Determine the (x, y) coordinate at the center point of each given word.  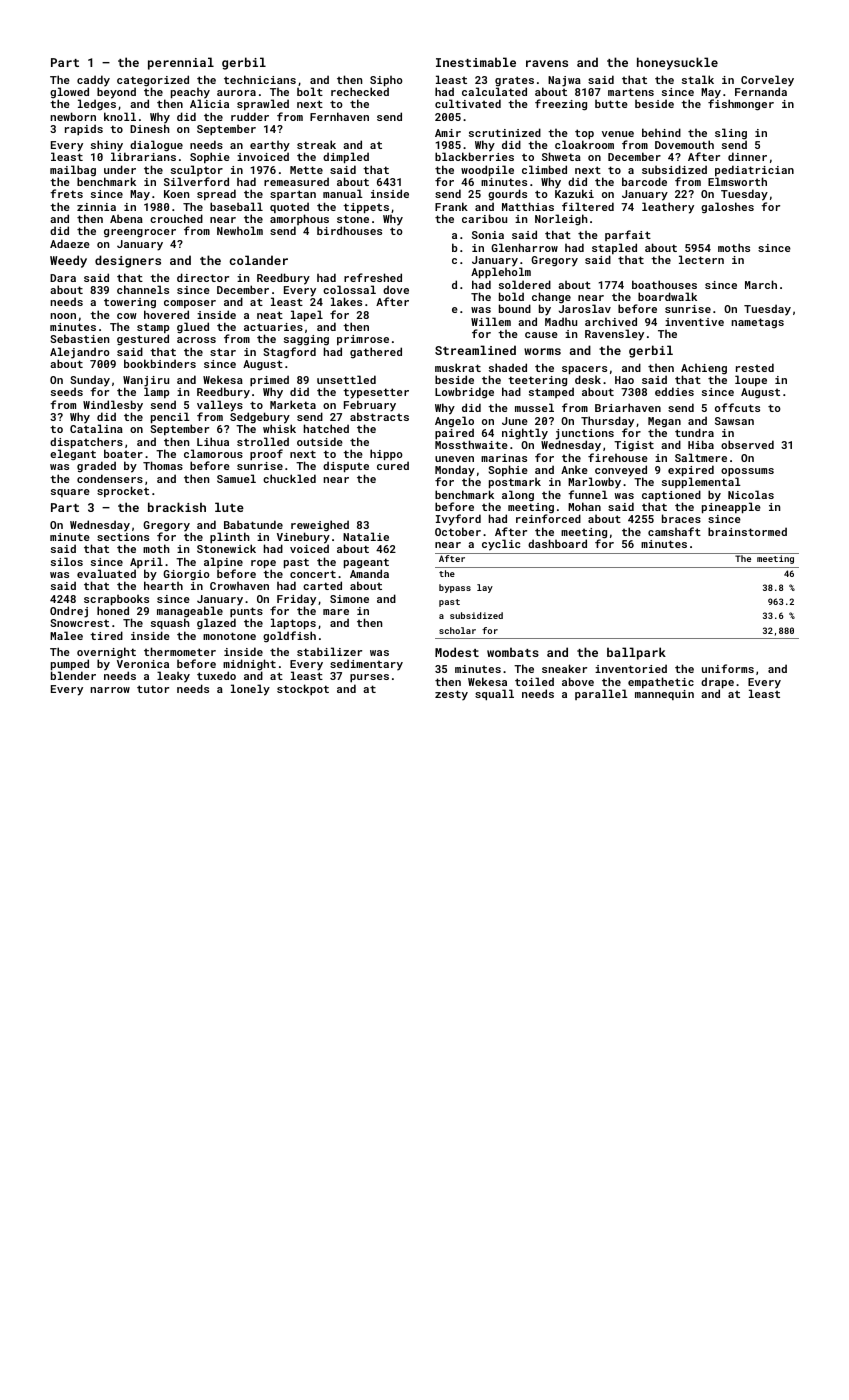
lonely (250, 690)
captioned (671, 495)
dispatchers (86, 442)
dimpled (346, 157)
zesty (451, 695)
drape (717, 682)
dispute (346, 466)
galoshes (727, 207)
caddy (93, 81)
